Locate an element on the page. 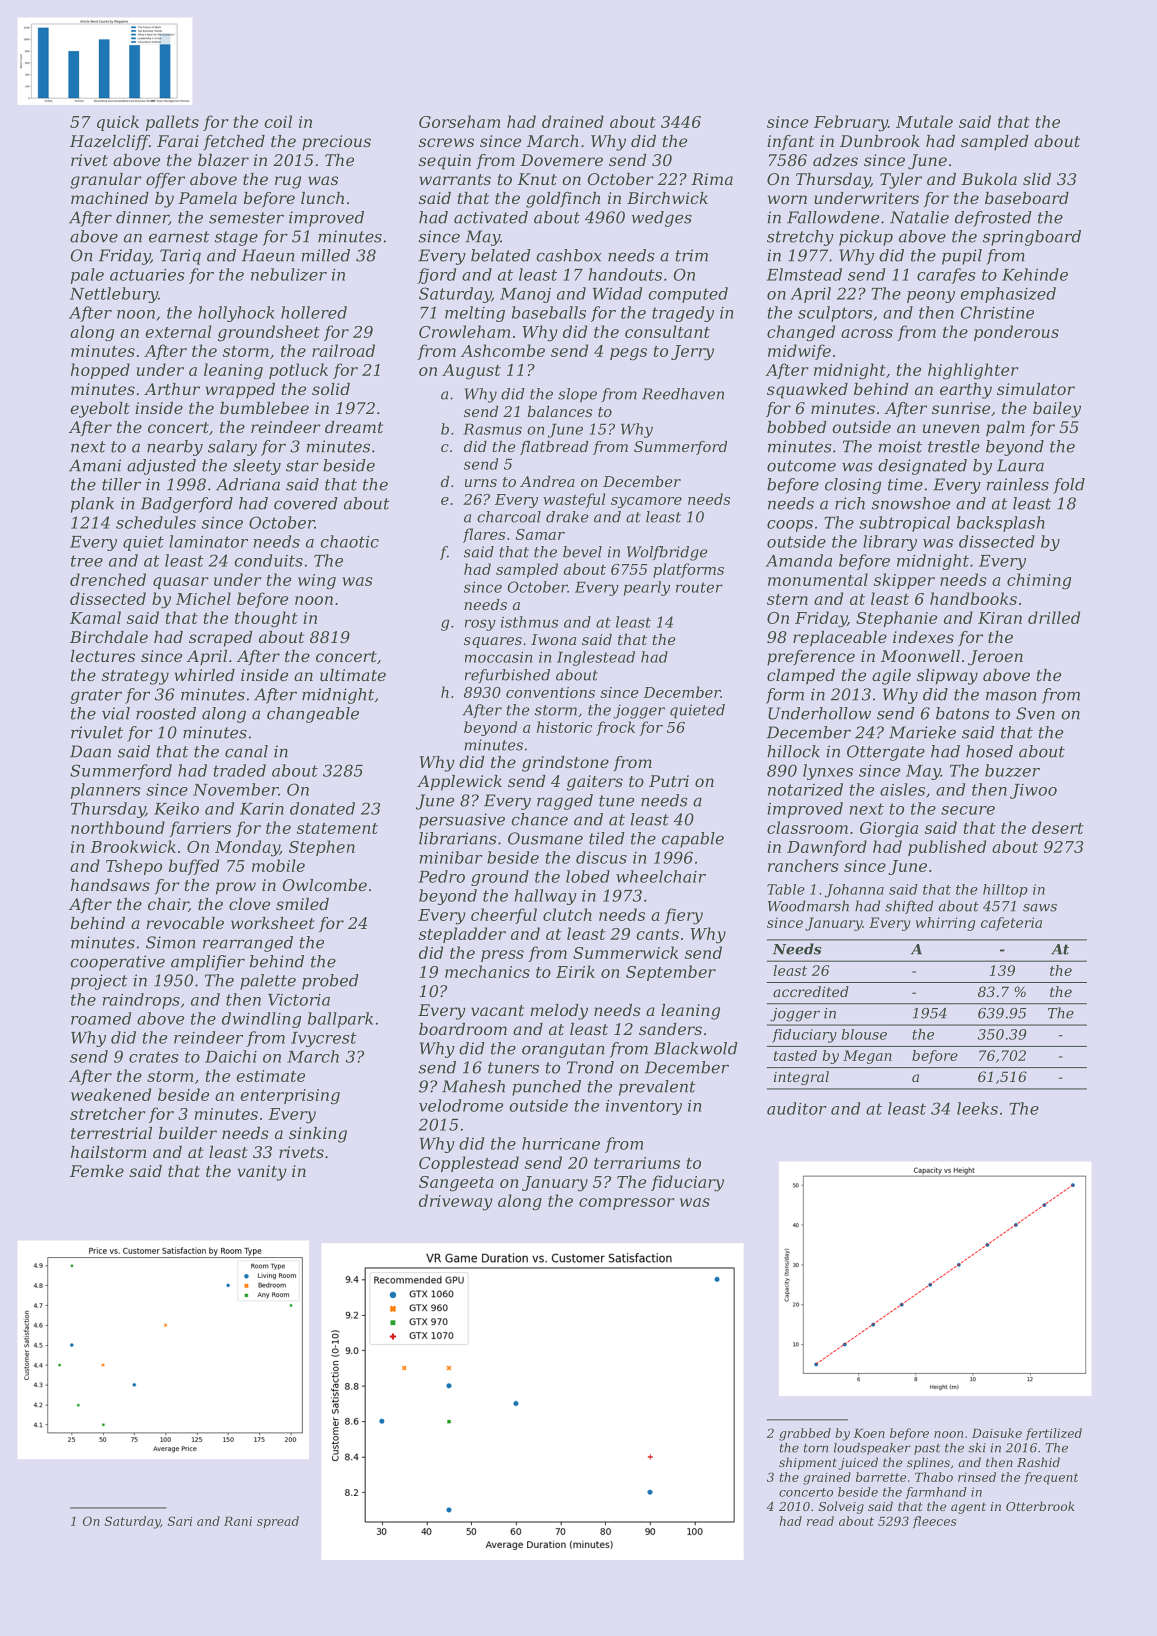 The image size is (1157, 1636). frock is located at coordinates (615, 728).
